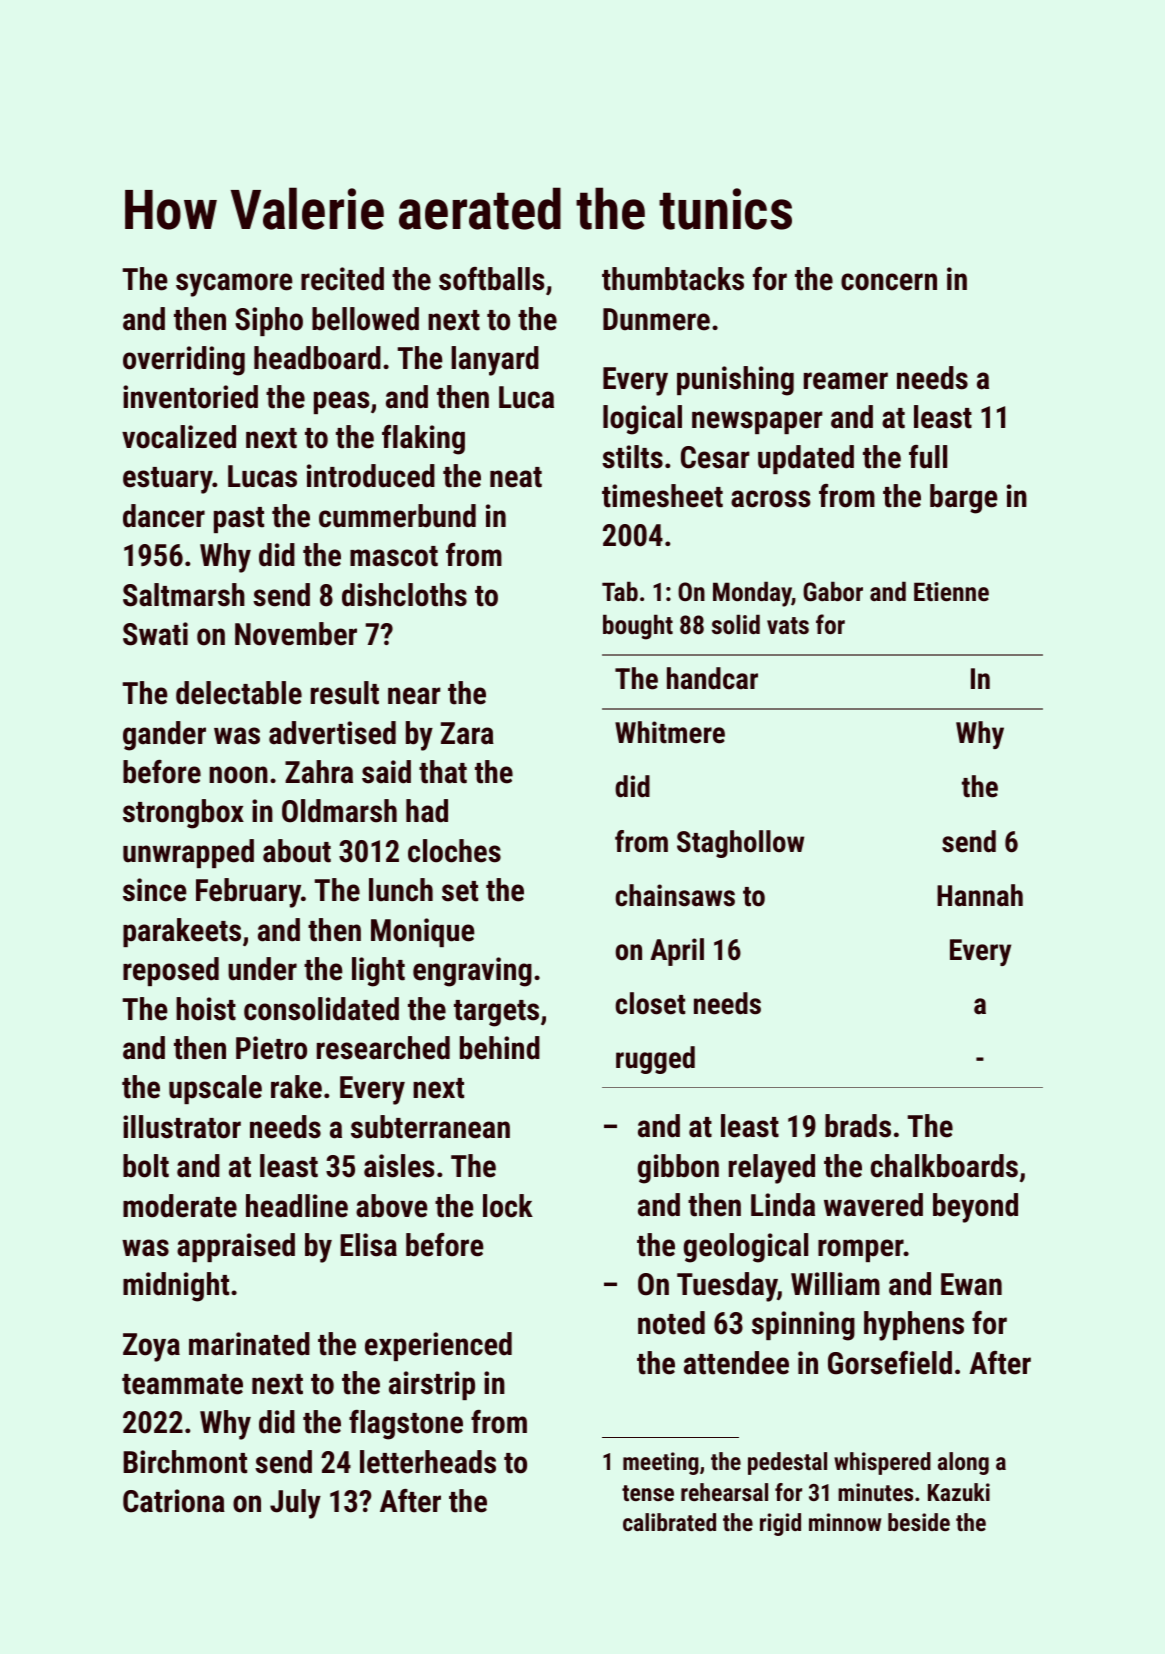 The image size is (1165, 1654). I want to click on letterheads, so click(428, 1462).
